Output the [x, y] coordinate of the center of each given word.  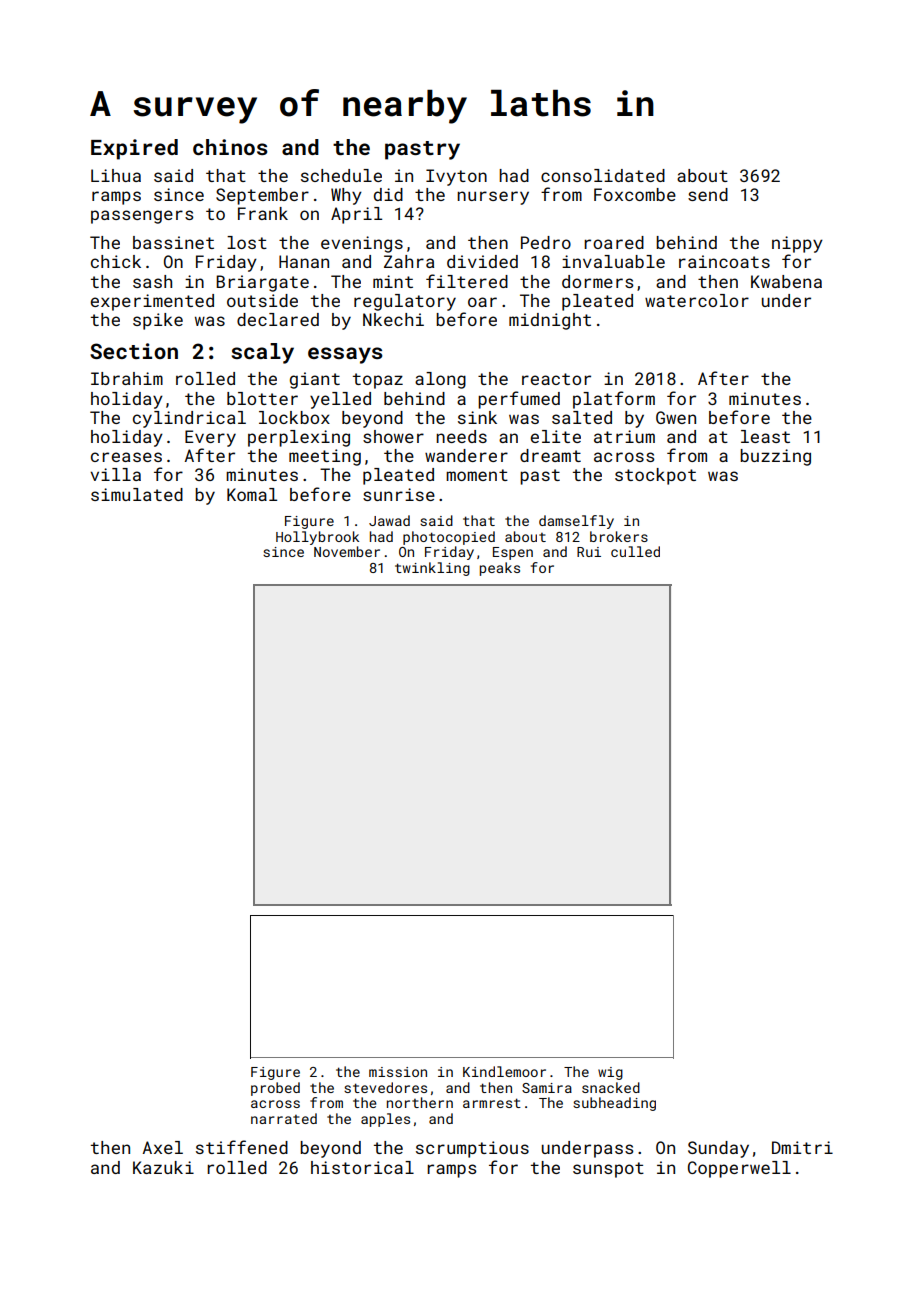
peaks [500, 569]
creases [126, 457]
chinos [230, 147]
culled [635, 551]
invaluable [613, 261]
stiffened [242, 1147]
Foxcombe [635, 194]
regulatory [405, 302]
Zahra [409, 261]
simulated [137, 494]
